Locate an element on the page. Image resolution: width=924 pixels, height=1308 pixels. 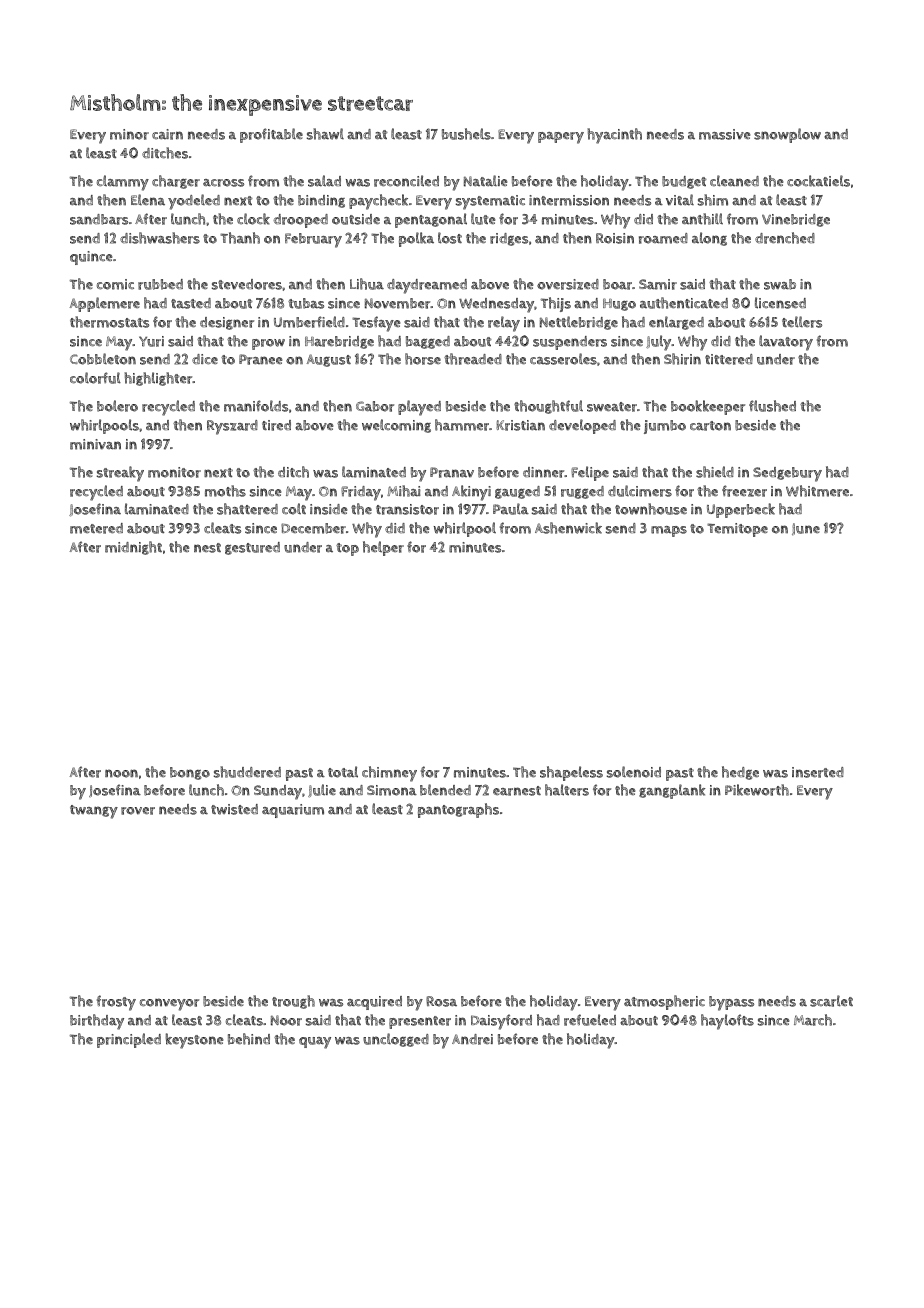
gestured is located at coordinates (252, 548).
